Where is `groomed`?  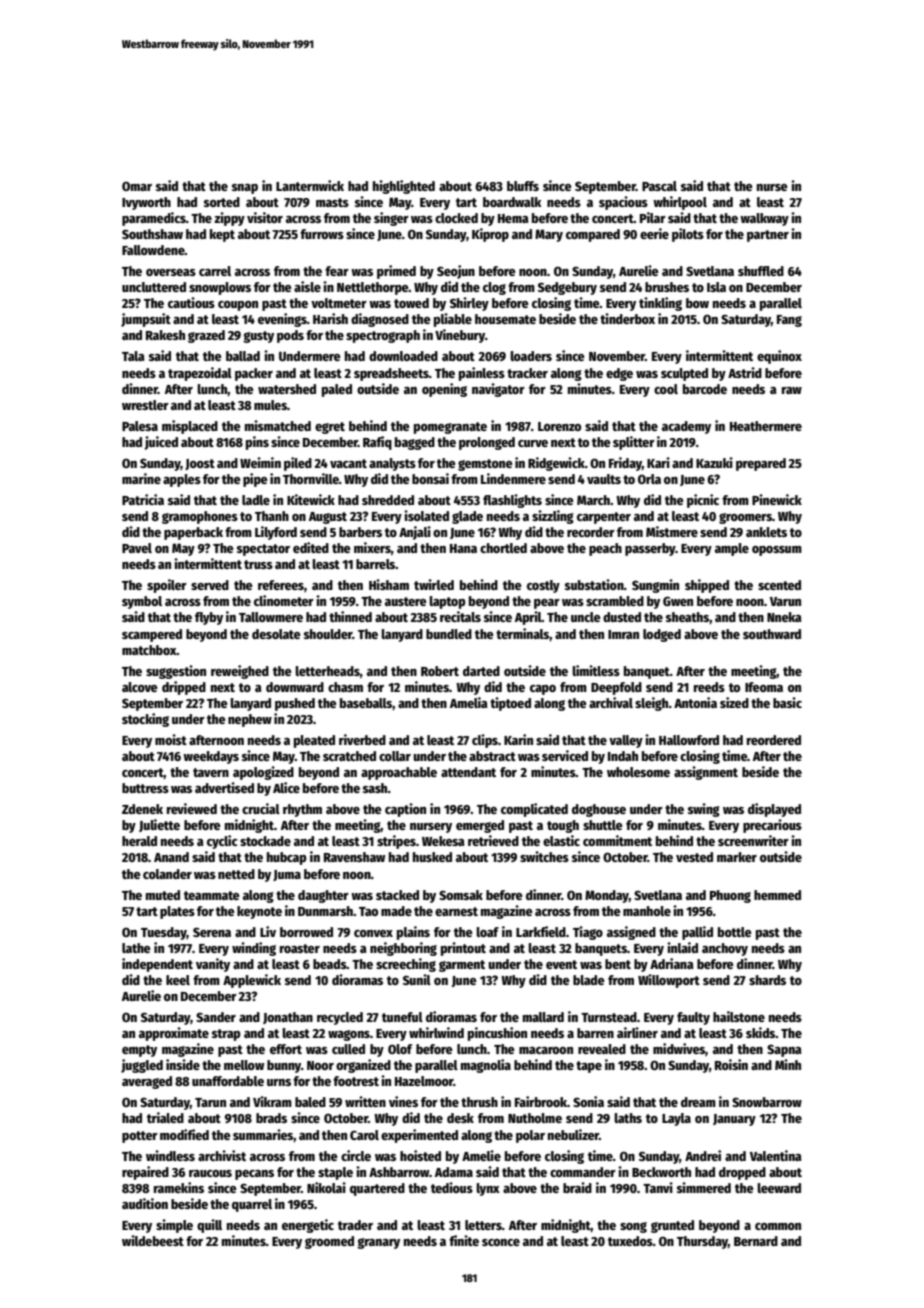 groomed is located at coordinates (329, 1242).
